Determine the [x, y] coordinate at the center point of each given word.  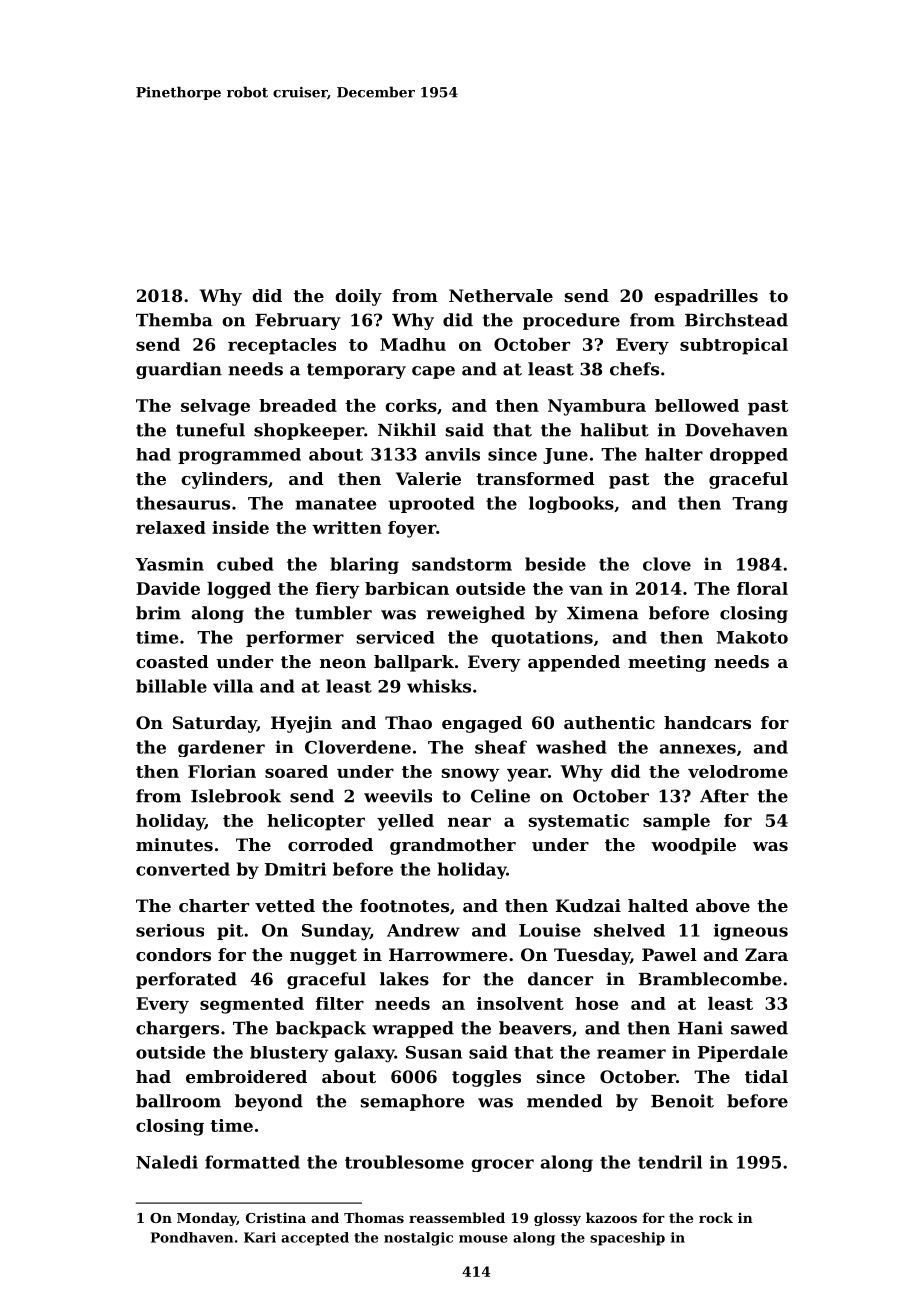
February [298, 321]
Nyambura [597, 407]
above [723, 905]
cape [433, 372]
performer [295, 639]
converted [183, 869]
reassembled [457, 1217]
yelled [405, 822]
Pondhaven [192, 1237]
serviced [396, 637]
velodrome [738, 771]
